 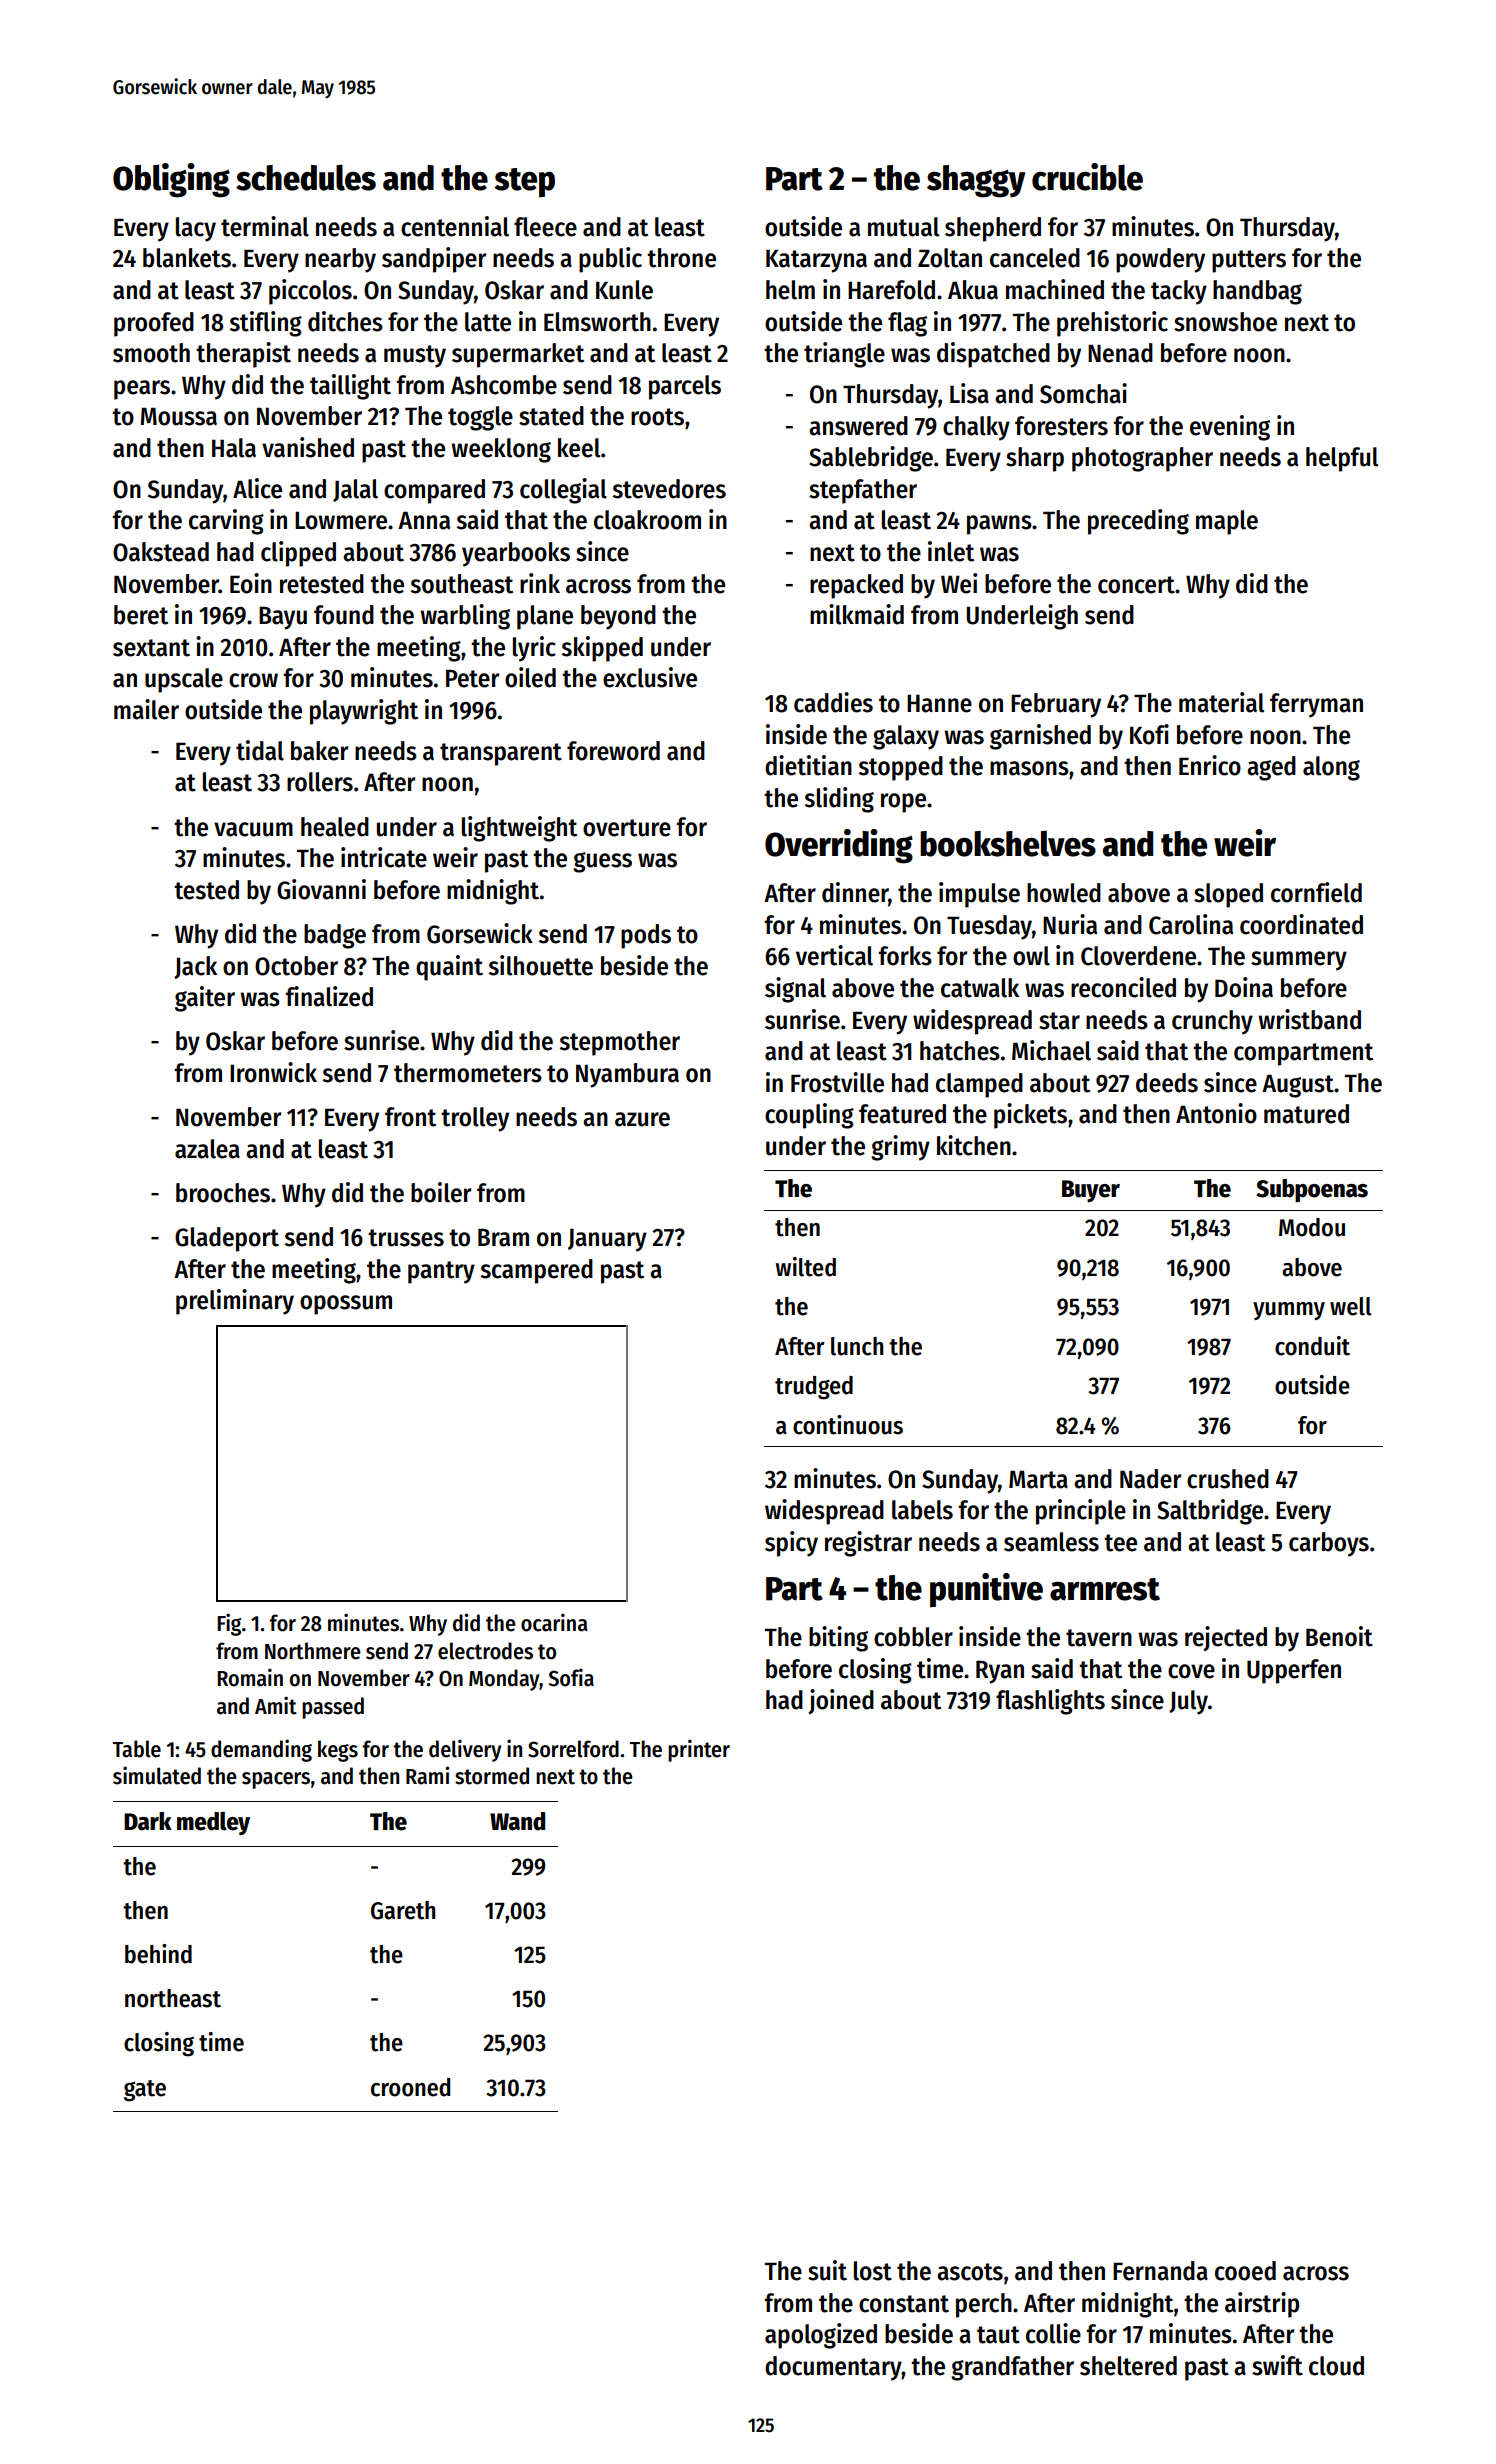 I want to click on grandfather, so click(x=1012, y=2368).
